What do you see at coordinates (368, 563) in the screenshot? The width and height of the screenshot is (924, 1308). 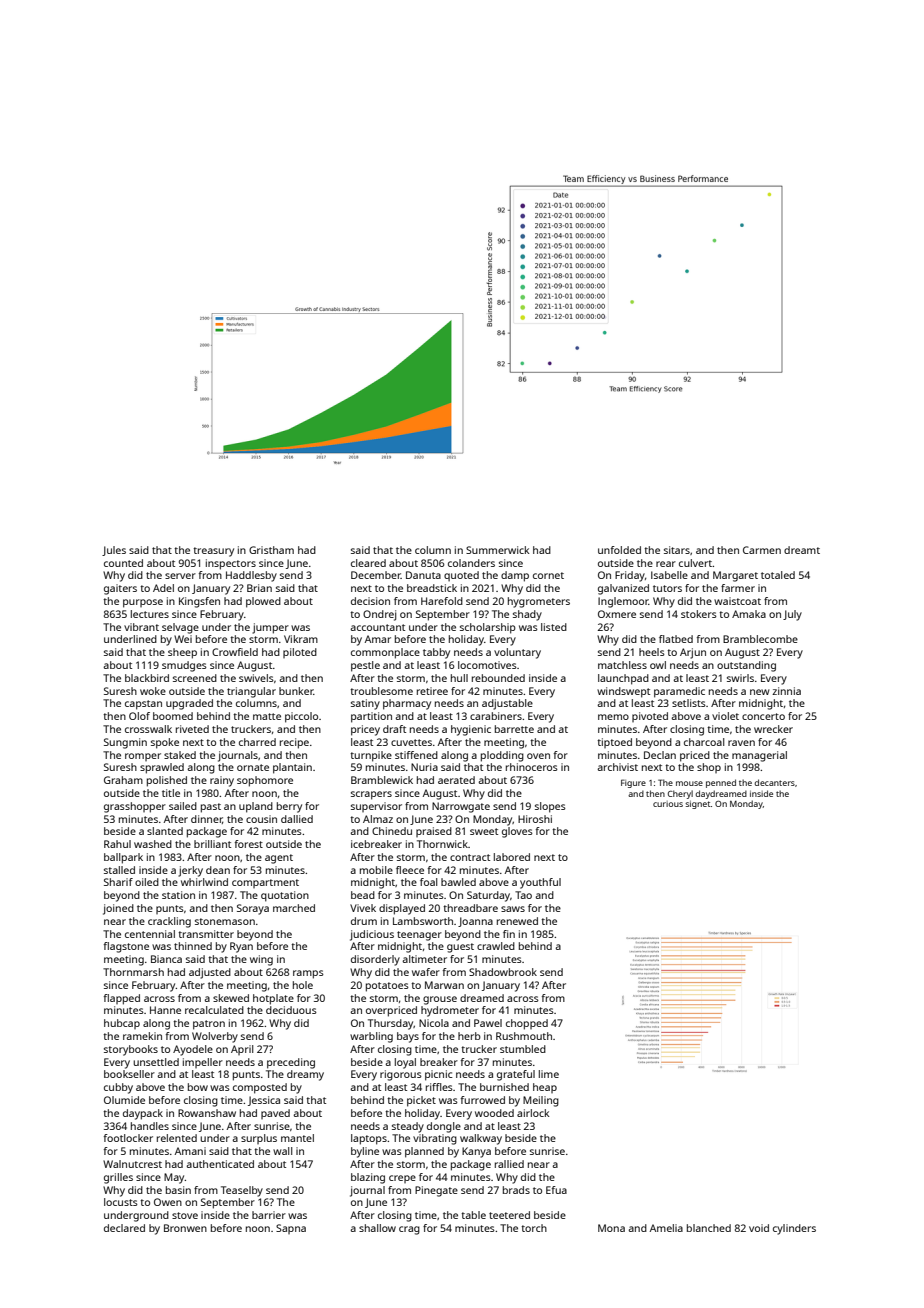 I see `cleared` at bounding box center [368, 563].
